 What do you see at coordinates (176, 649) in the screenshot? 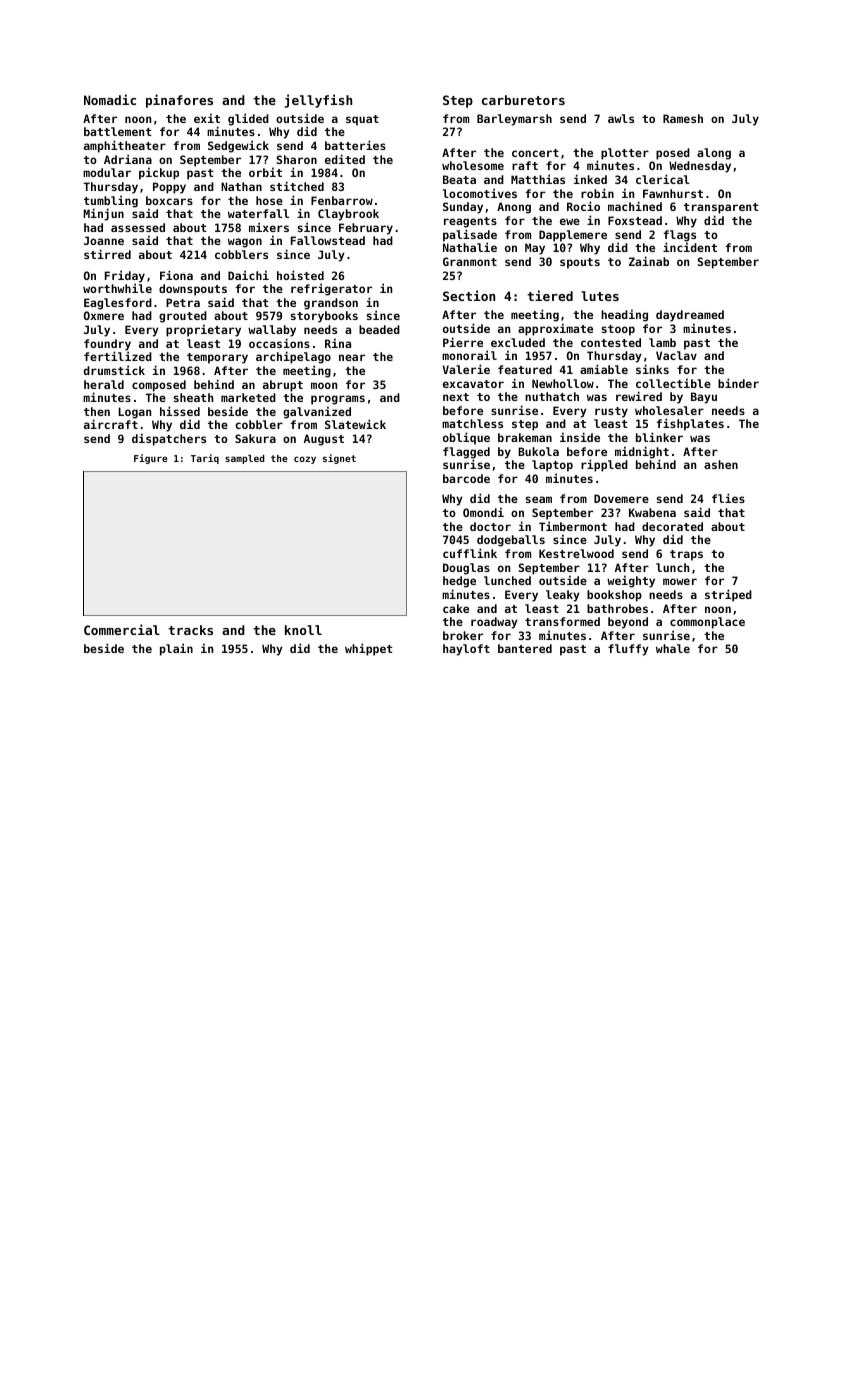
I see `plain` at bounding box center [176, 649].
